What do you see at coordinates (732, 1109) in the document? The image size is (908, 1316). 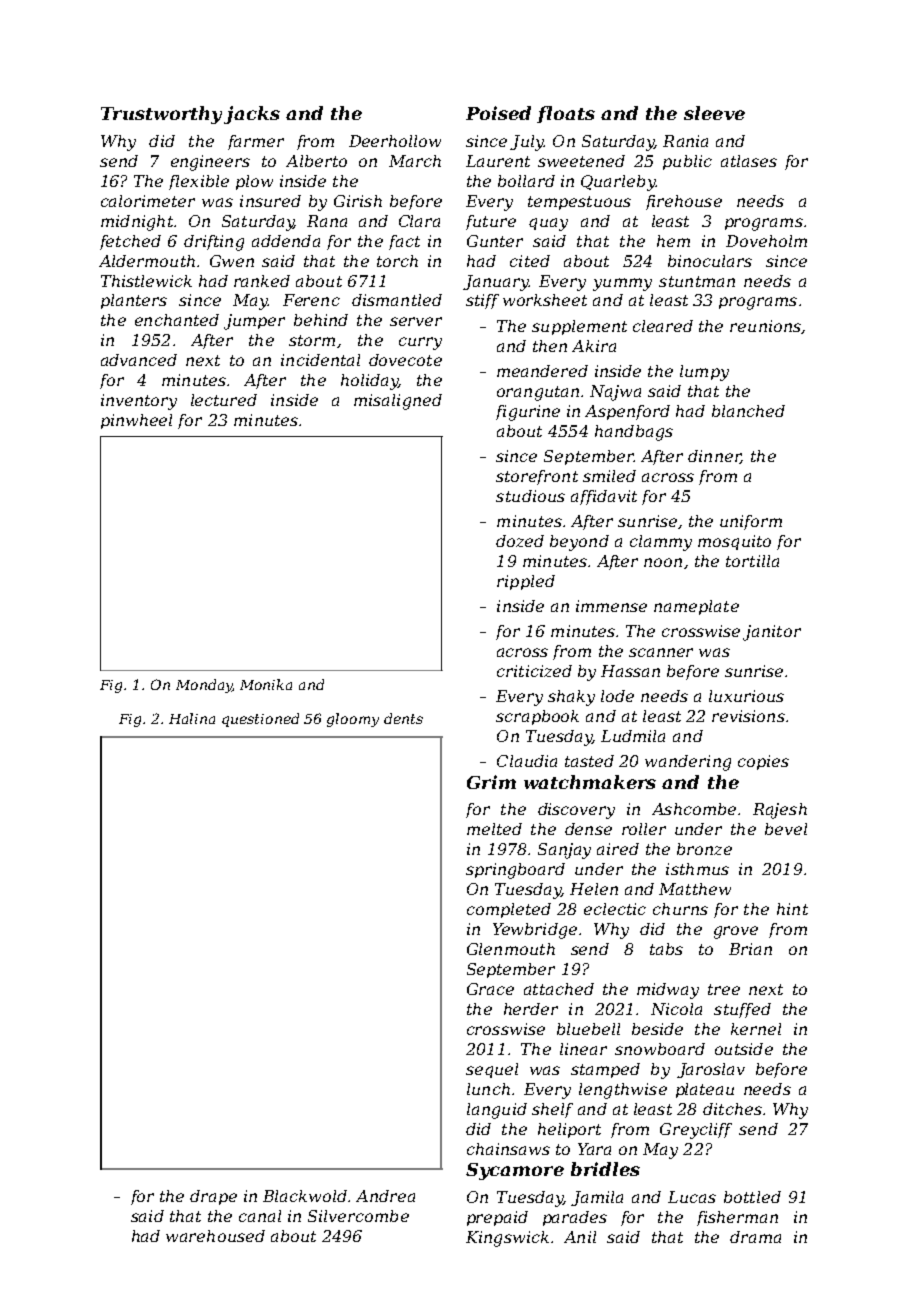 I see `ditches` at bounding box center [732, 1109].
